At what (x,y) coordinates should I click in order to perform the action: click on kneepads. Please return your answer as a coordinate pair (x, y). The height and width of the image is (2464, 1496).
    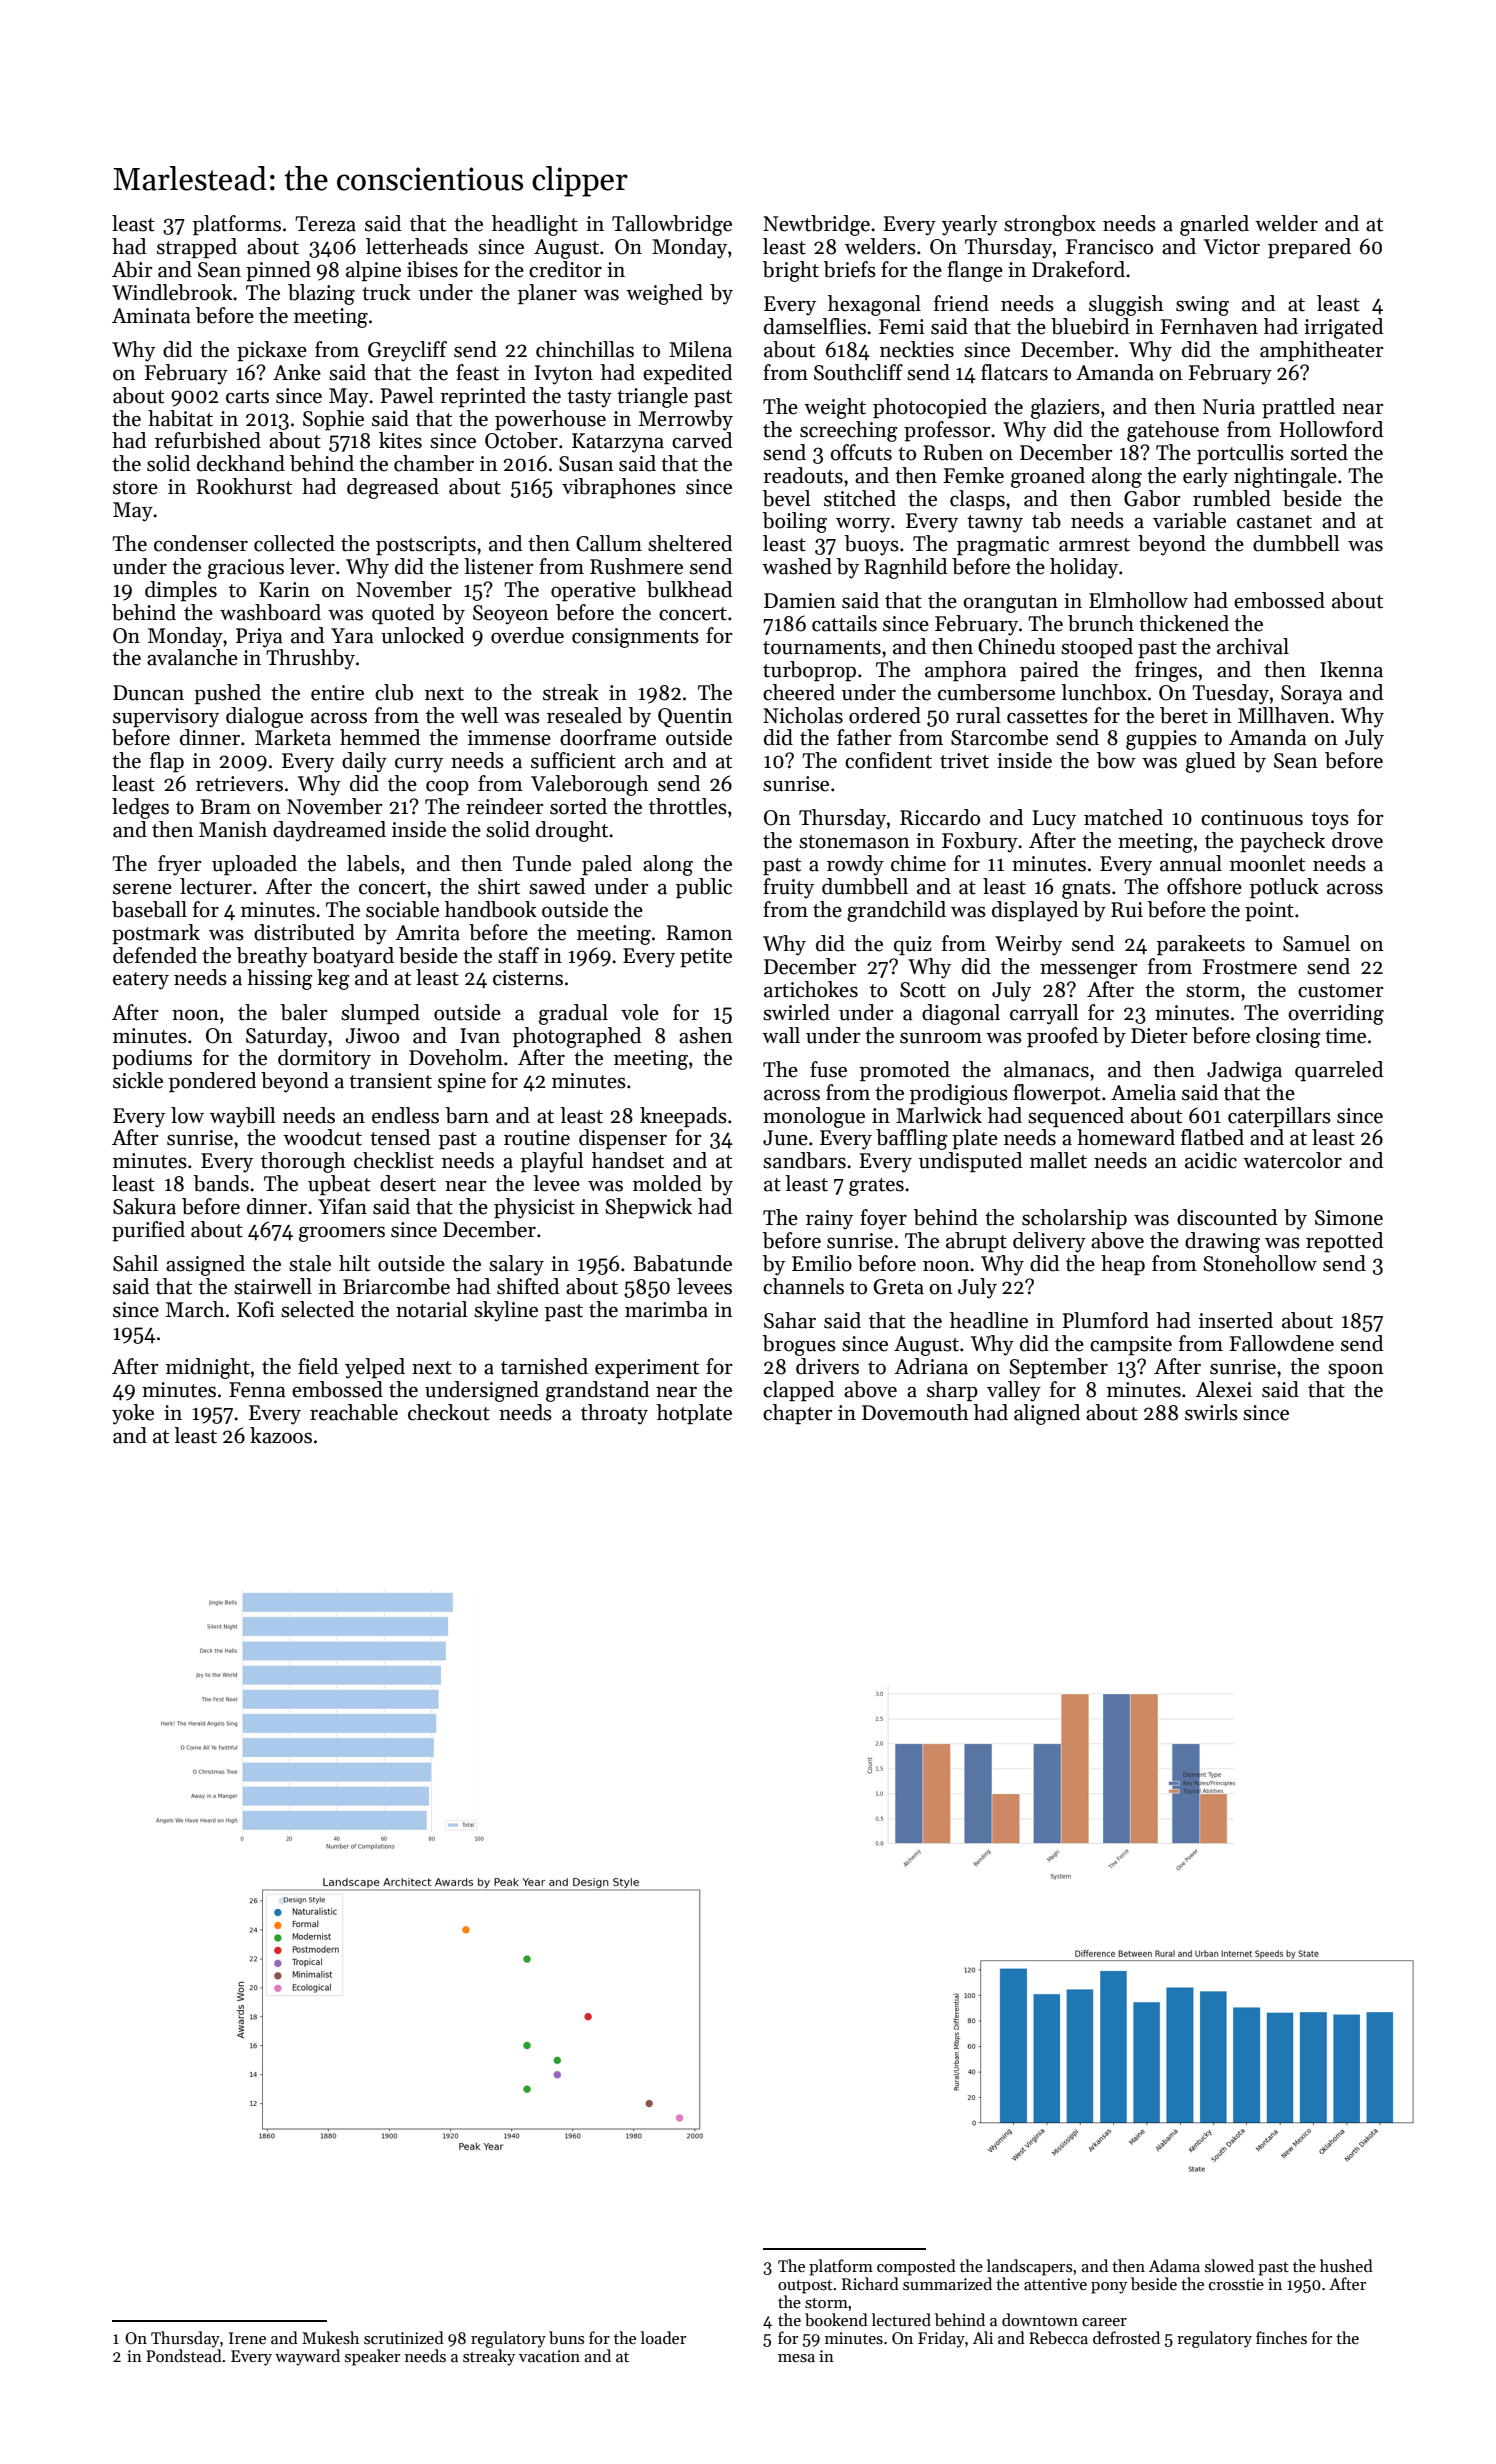
    Looking at the image, I should click on (683, 1117).
